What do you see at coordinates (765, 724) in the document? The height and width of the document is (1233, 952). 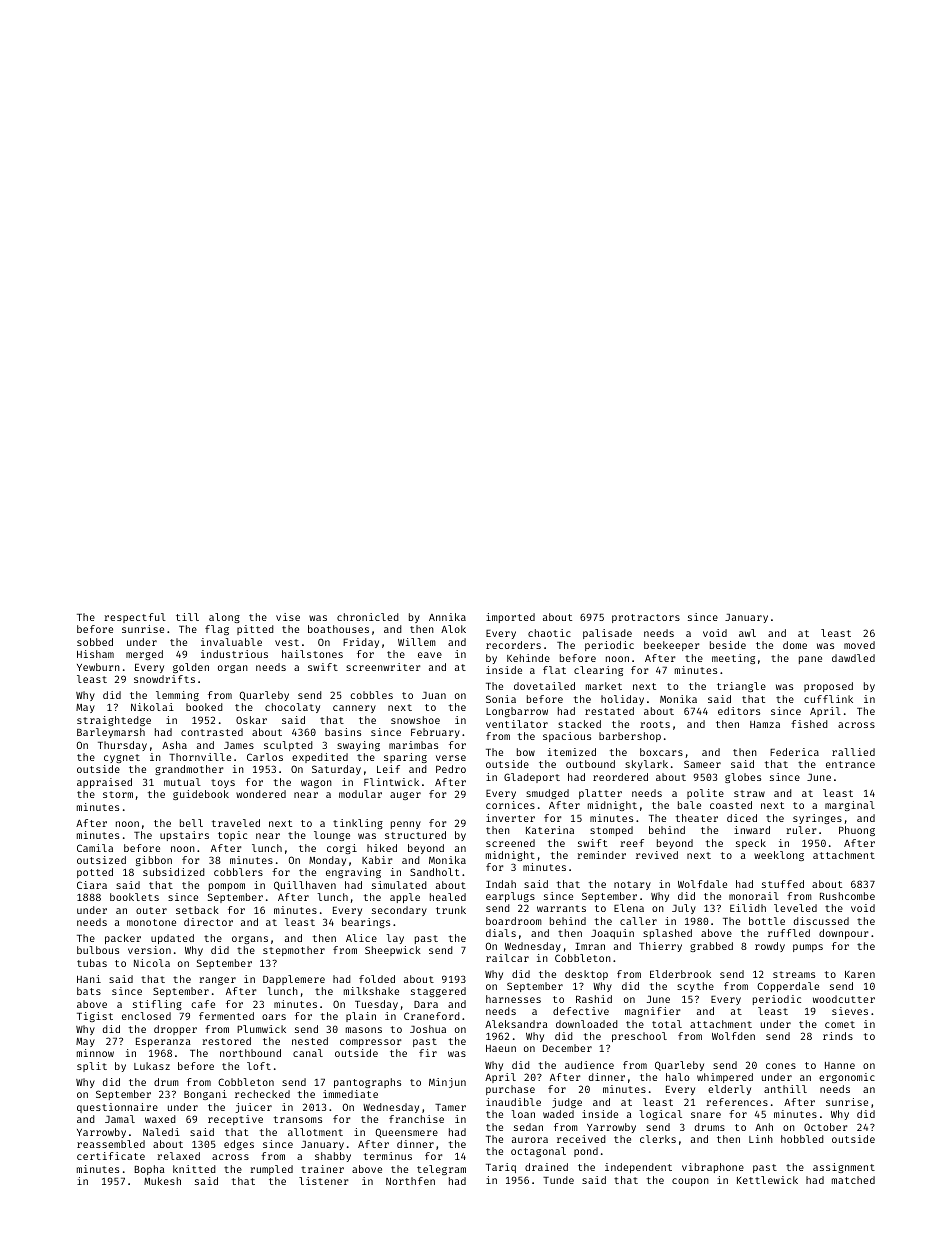 I see `Hamza` at bounding box center [765, 724].
